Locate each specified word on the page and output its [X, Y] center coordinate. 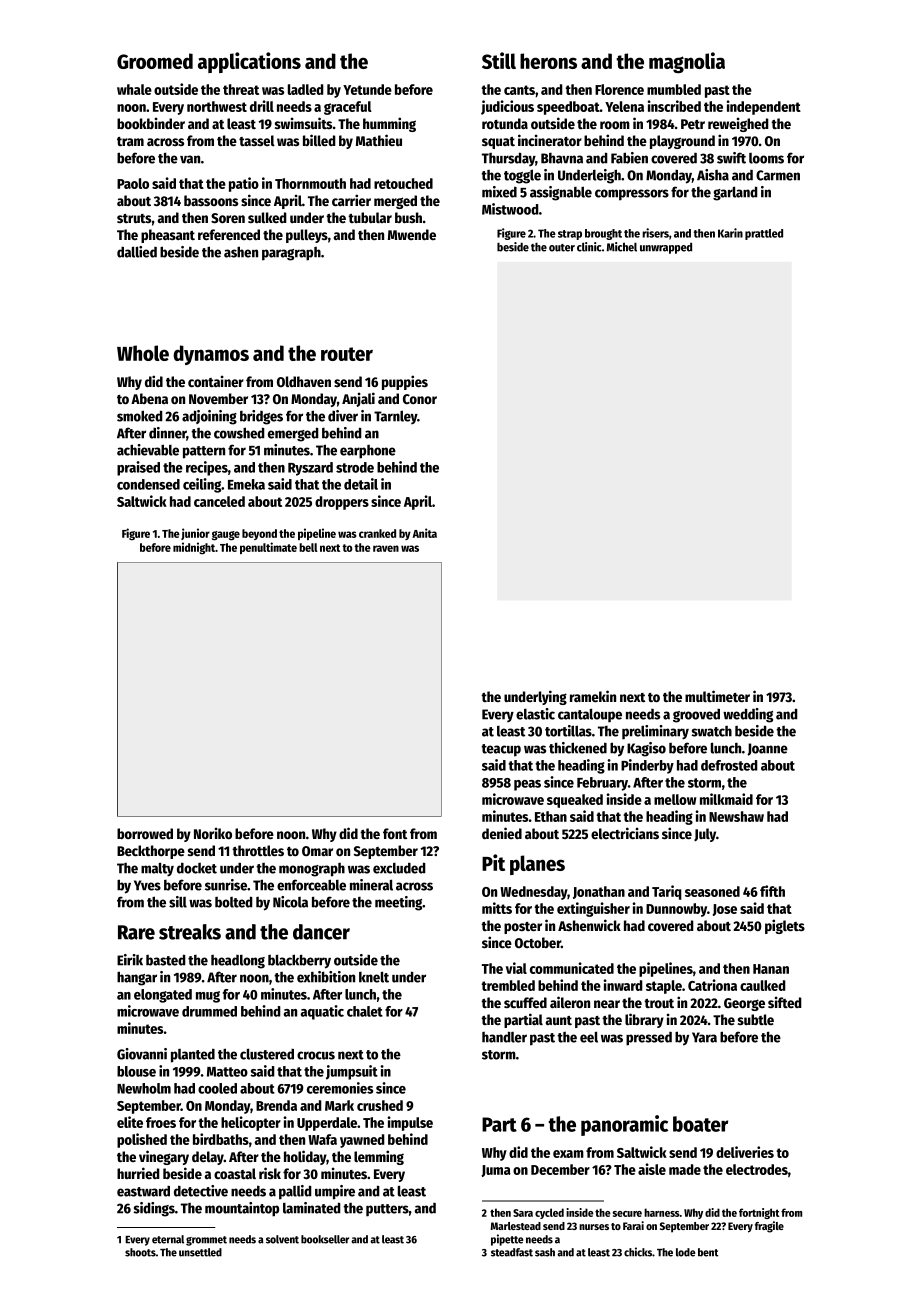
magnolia [687, 62]
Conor [420, 399]
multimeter [717, 696]
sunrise [226, 885]
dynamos [211, 355]
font [395, 833]
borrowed [145, 833]
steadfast [512, 1252]
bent [708, 1252]
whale [134, 89]
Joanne [767, 749]
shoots [140, 1252]
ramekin [593, 696]
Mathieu [379, 140]
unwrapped [666, 248]
